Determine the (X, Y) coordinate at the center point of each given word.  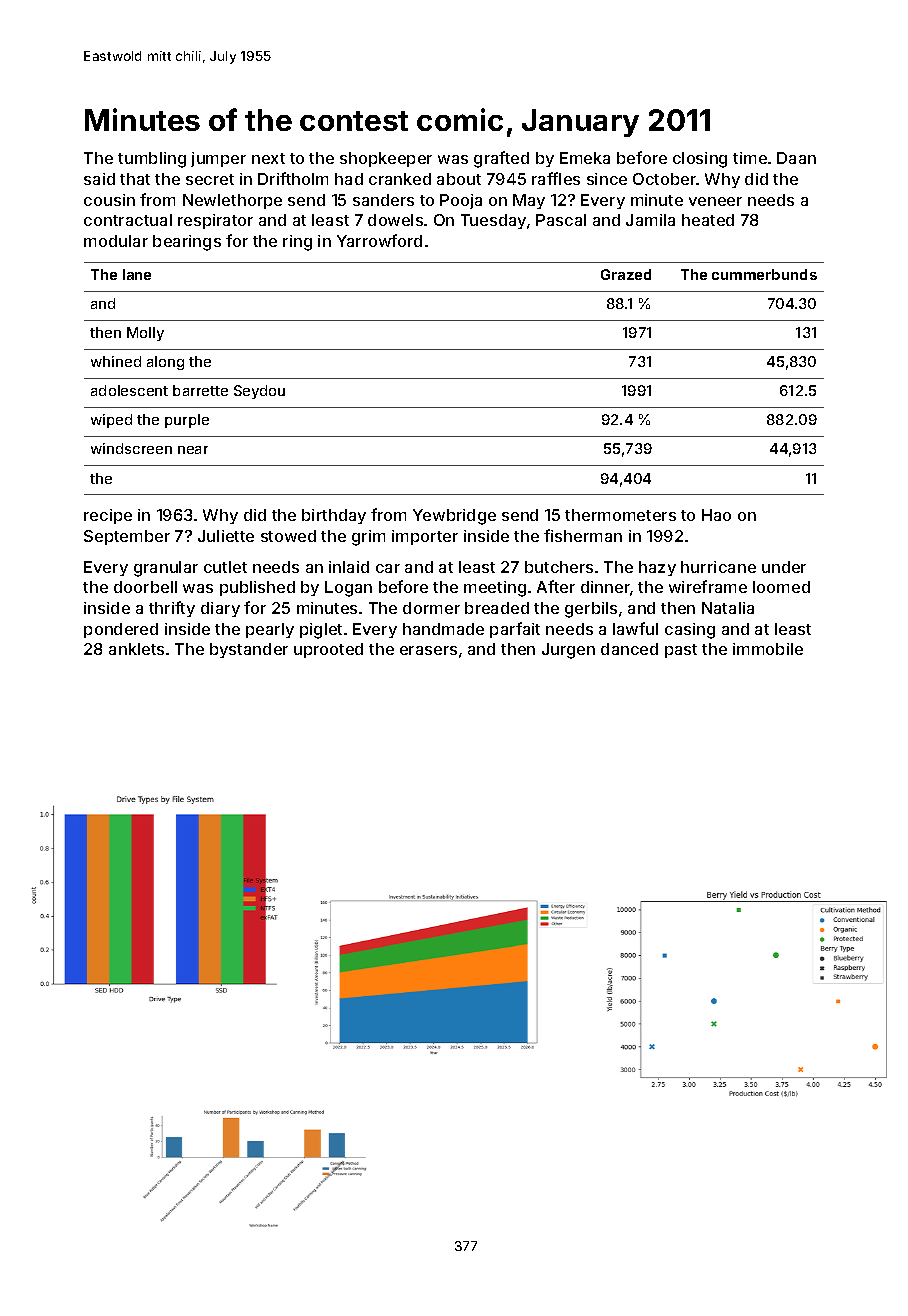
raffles (556, 178)
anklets (136, 649)
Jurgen (568, 651)
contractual (128, 220)
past (681, 651)
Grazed (626, 274)
